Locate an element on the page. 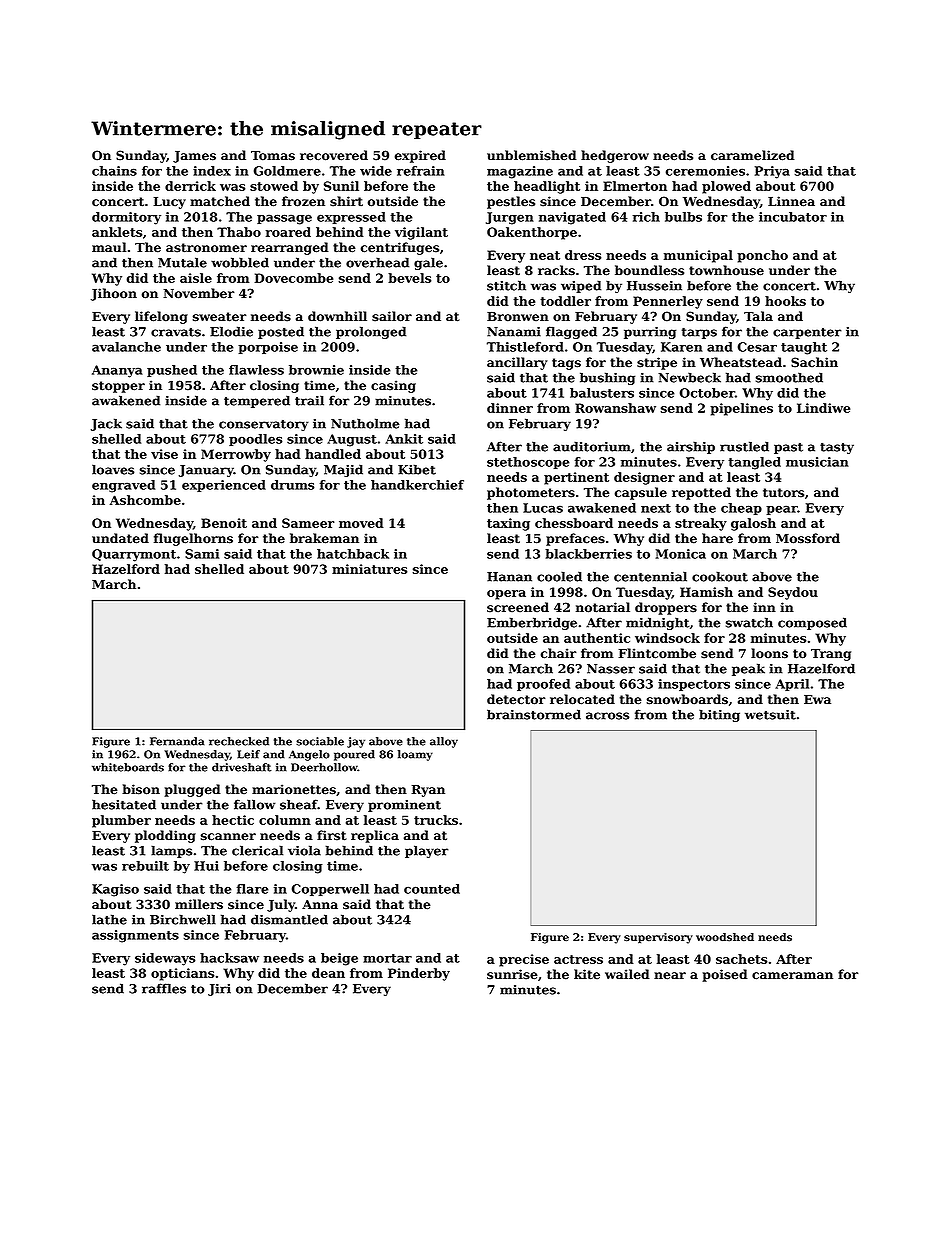 This page has width=952, height=1233. dormitory is located at coordinates (126, 218).
